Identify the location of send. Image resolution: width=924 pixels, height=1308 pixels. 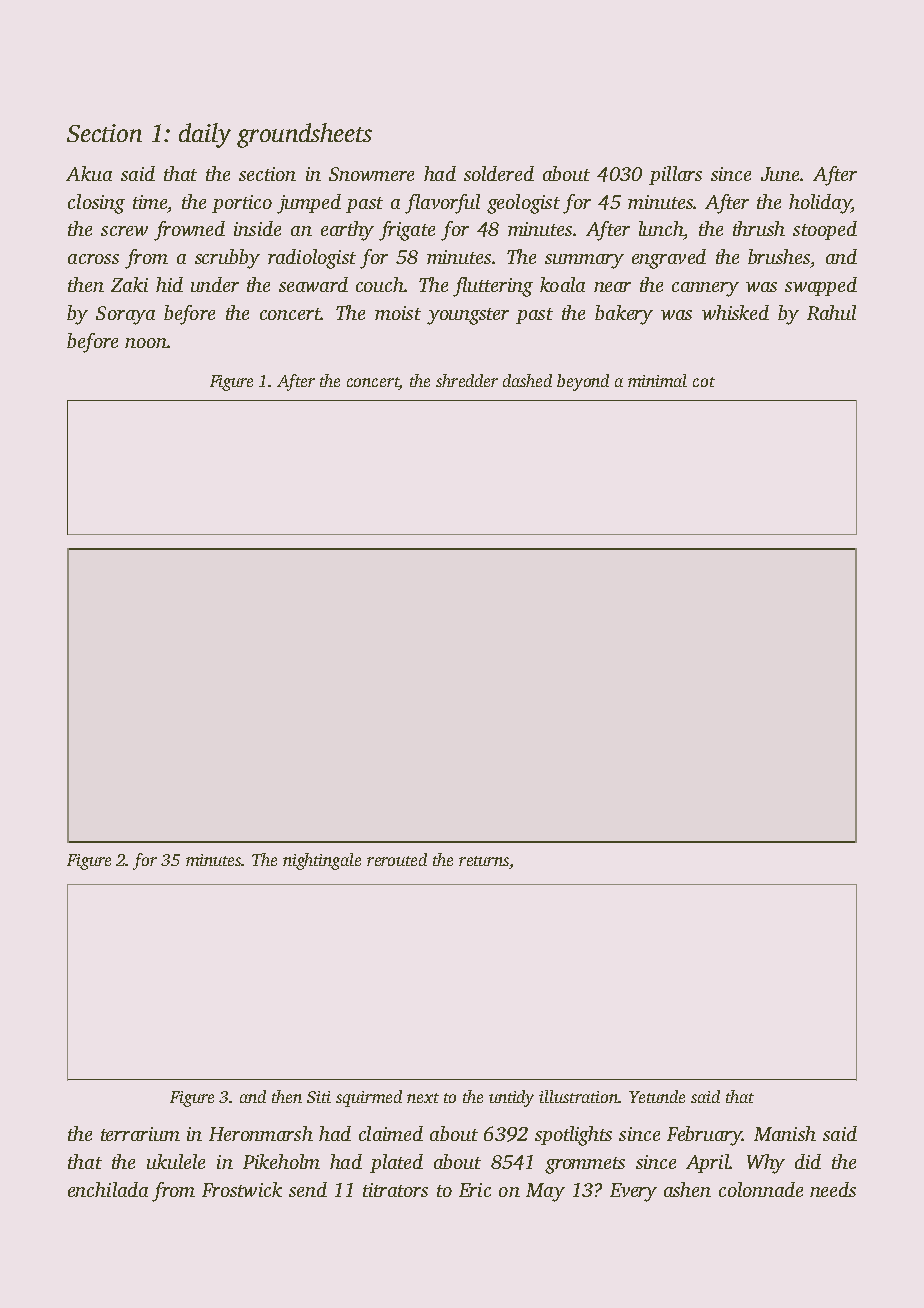
(308, 1189).
